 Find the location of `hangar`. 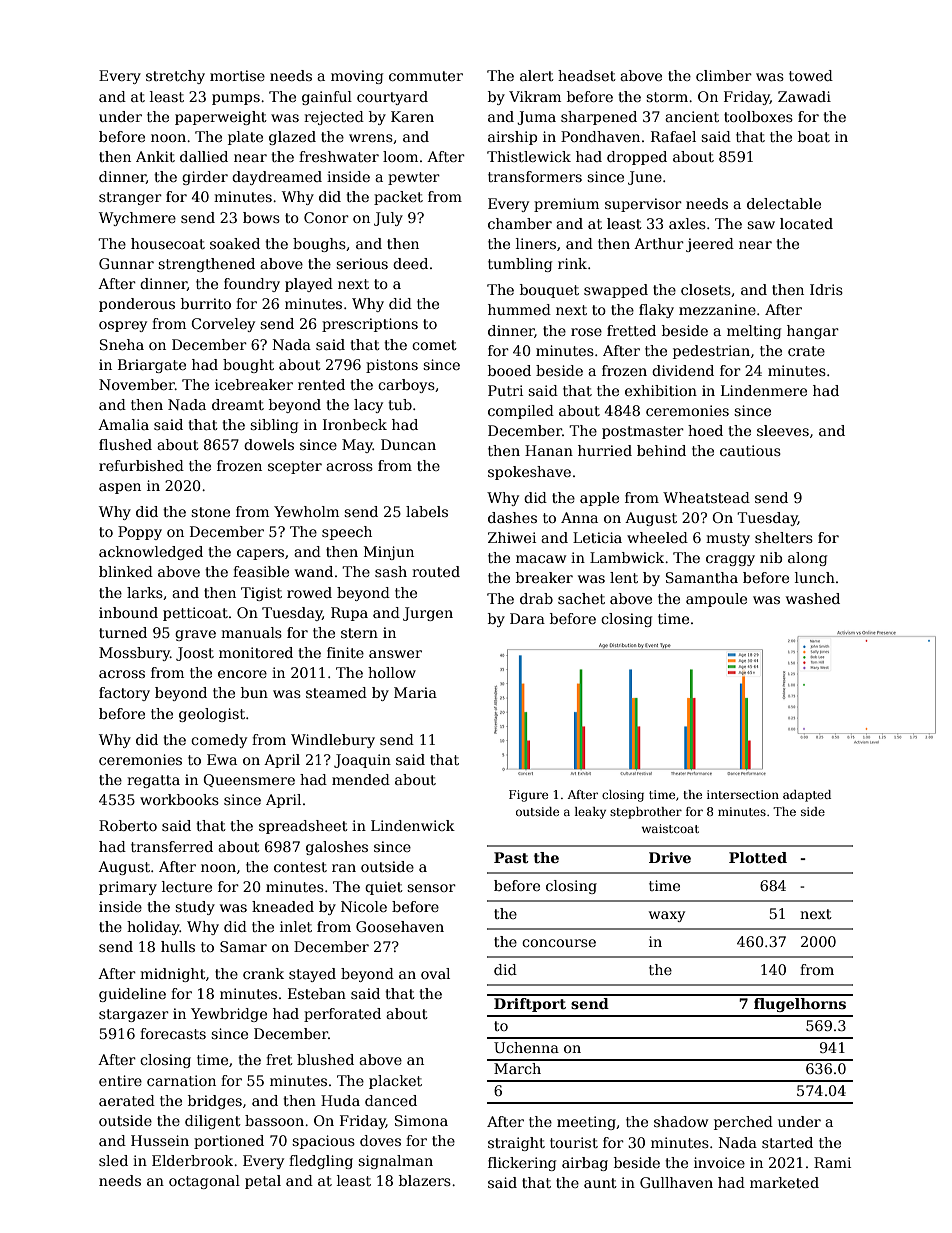

hangar is located at coordinates (813, 332).
